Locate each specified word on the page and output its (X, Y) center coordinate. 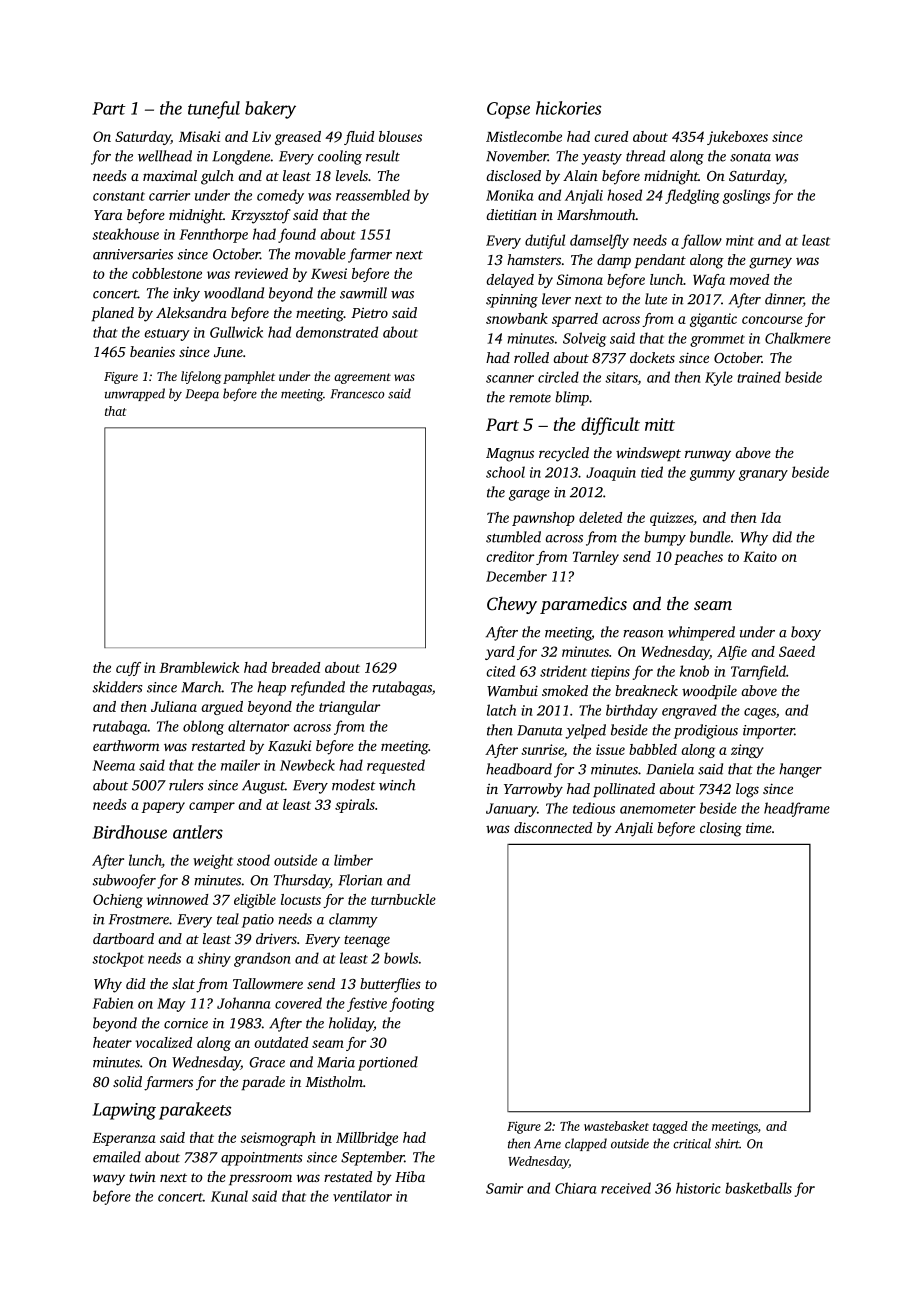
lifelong (201, 377)
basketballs (758, 1188)
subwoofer (124, 881)
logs (747, 790)
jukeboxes (737, 138)
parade (263, 1083)
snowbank (517, 318)
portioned (388, 1063)
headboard (519, 769)
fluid (359, 138)
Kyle (719, 378)
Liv (261, 136)
